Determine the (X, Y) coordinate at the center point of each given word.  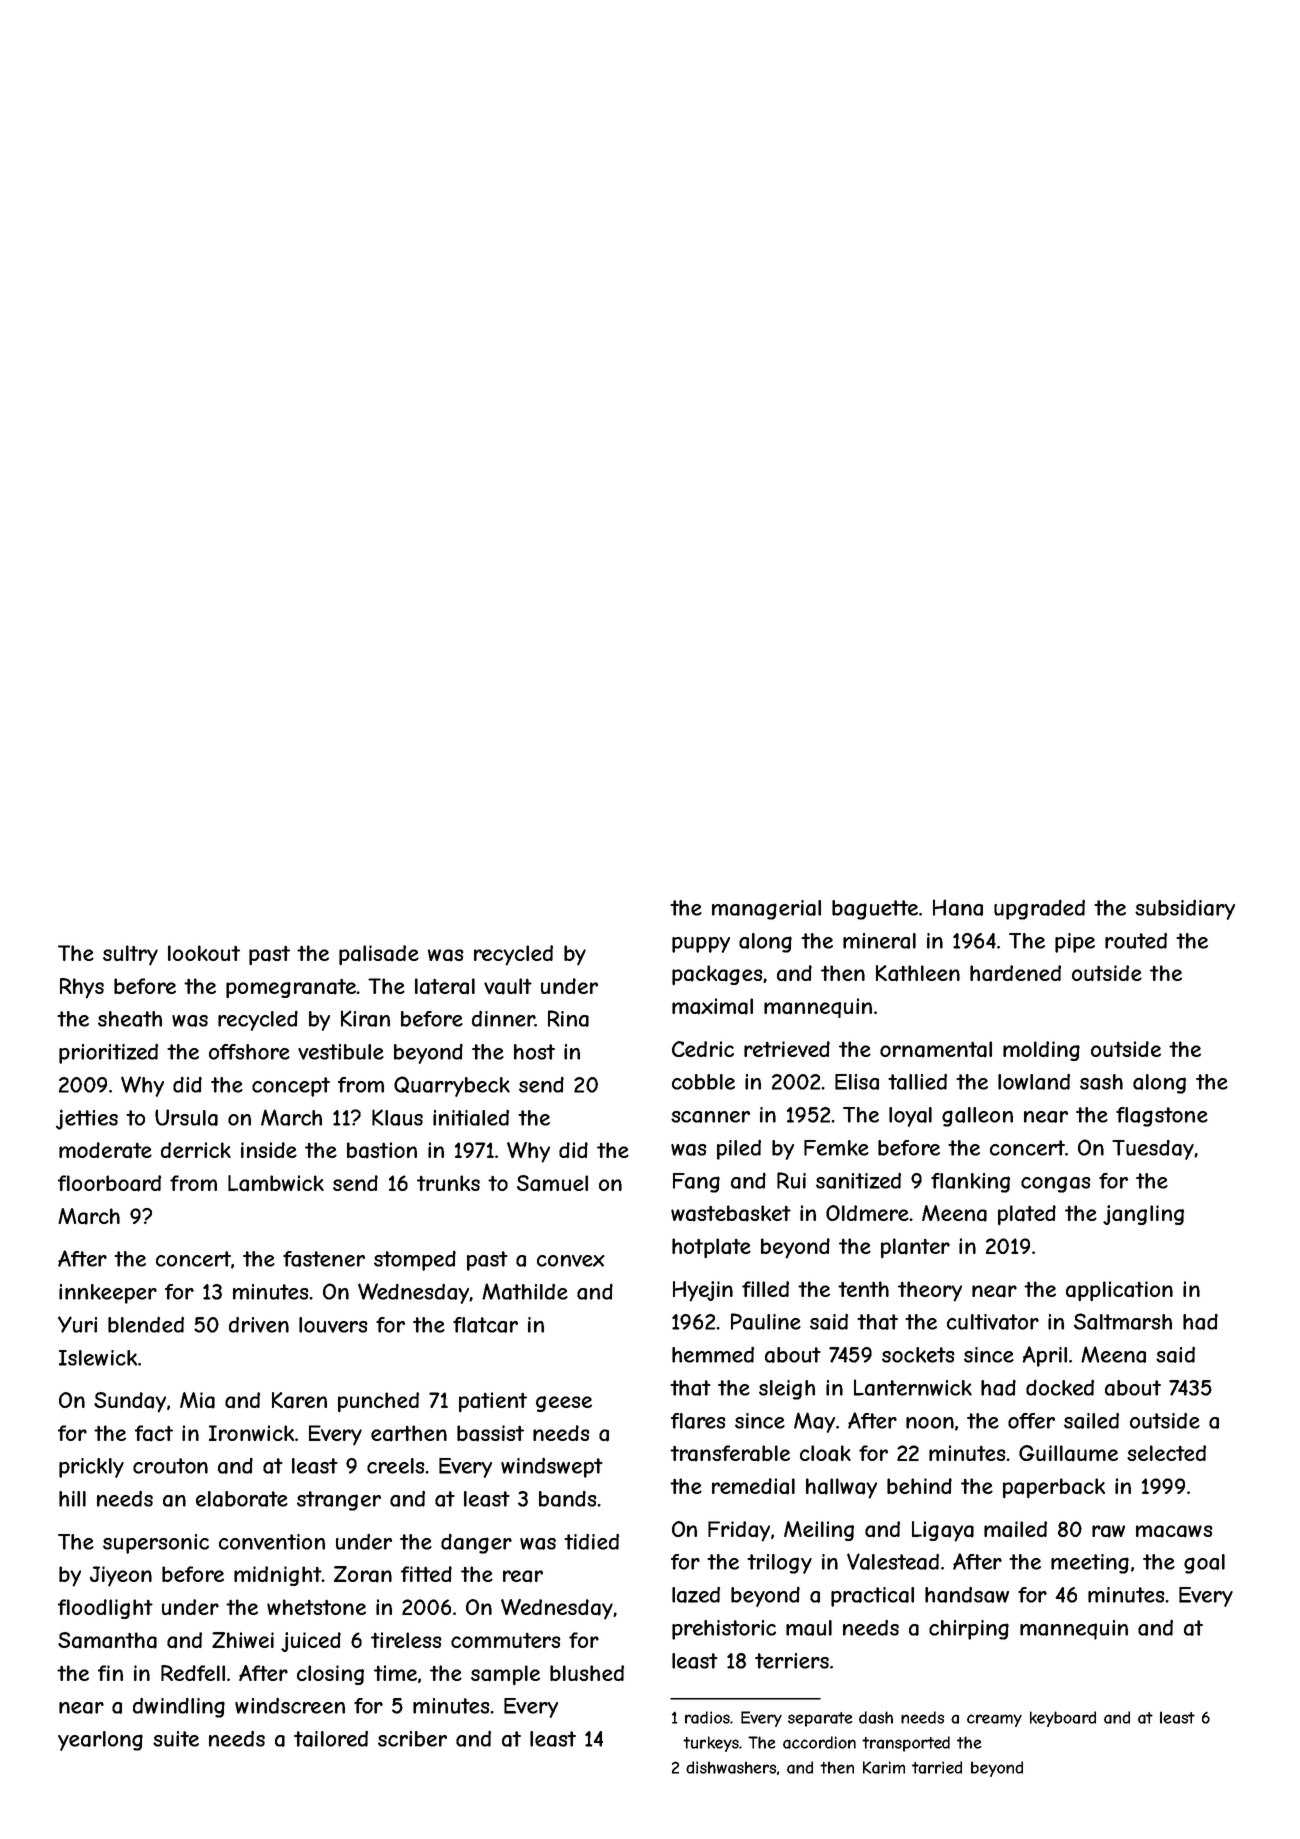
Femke (836, 1148)
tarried (937, 1767)
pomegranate (291, 988)
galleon (977, 1117)
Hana (958, 907)
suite (176, 1739)
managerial (766, 910)
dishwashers (731, 1767)
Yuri (77, 1324)
